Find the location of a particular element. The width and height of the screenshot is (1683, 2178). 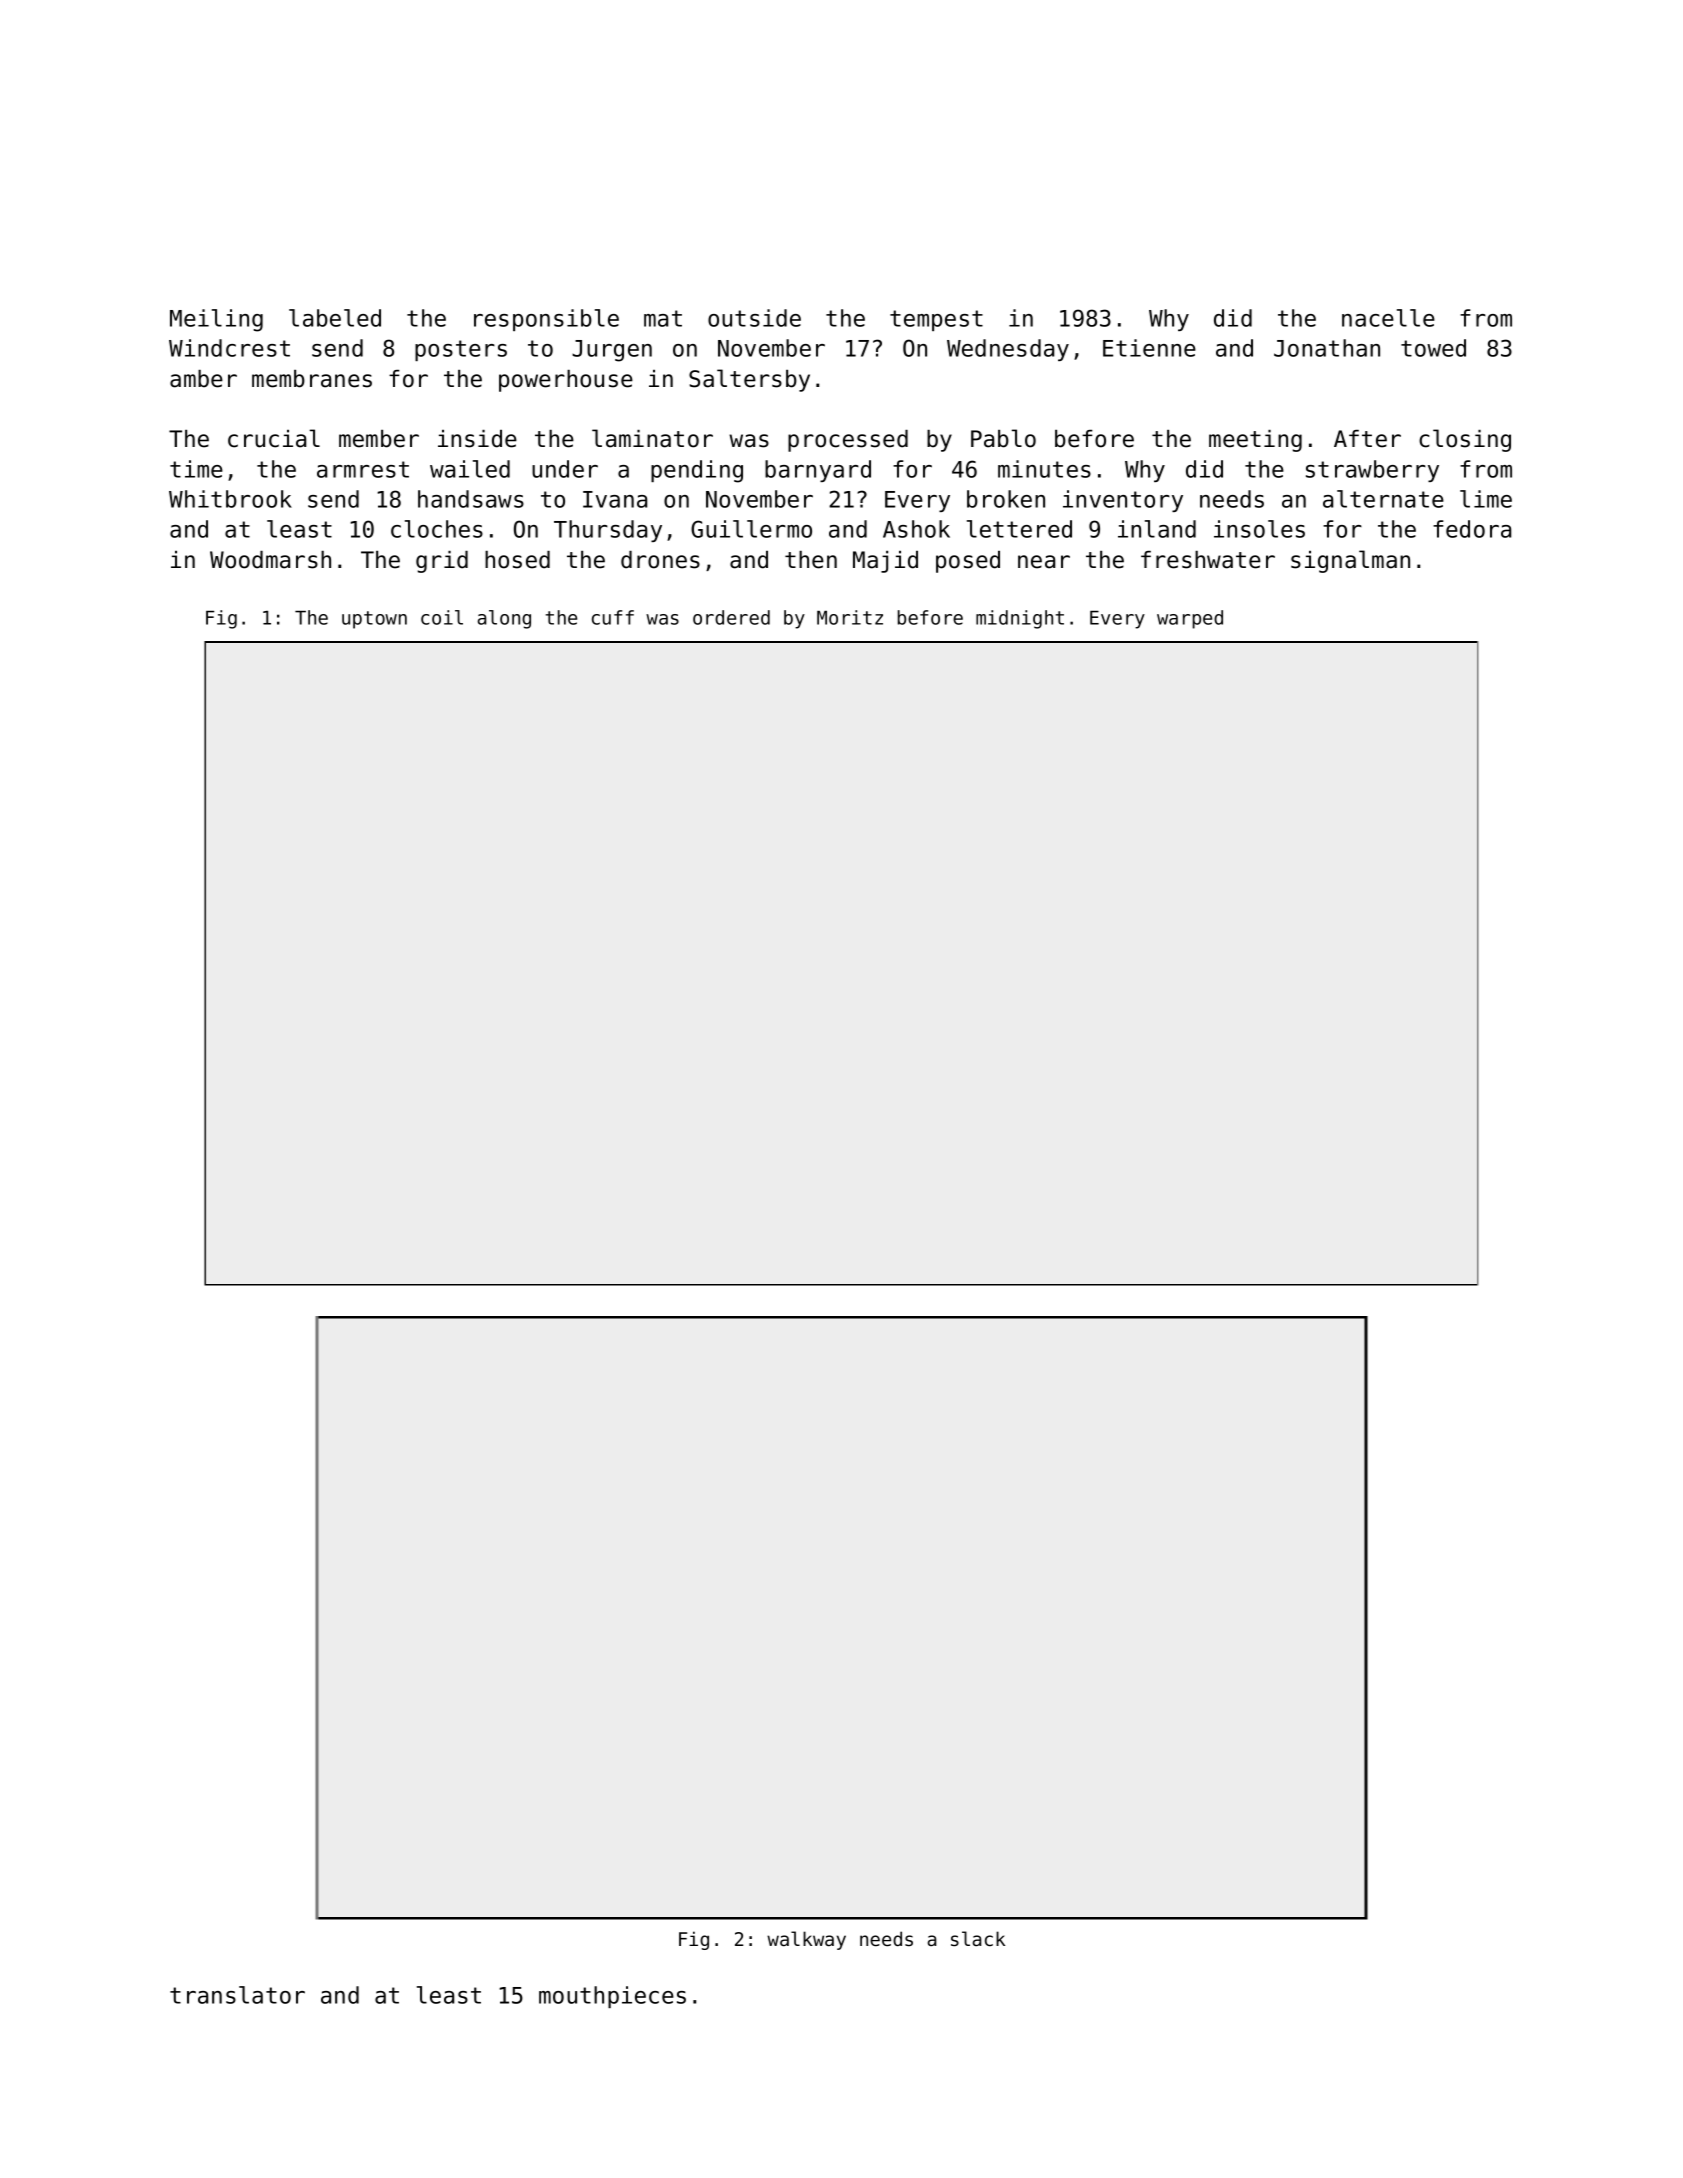

walkway is located at coordinates (806, 1940).
